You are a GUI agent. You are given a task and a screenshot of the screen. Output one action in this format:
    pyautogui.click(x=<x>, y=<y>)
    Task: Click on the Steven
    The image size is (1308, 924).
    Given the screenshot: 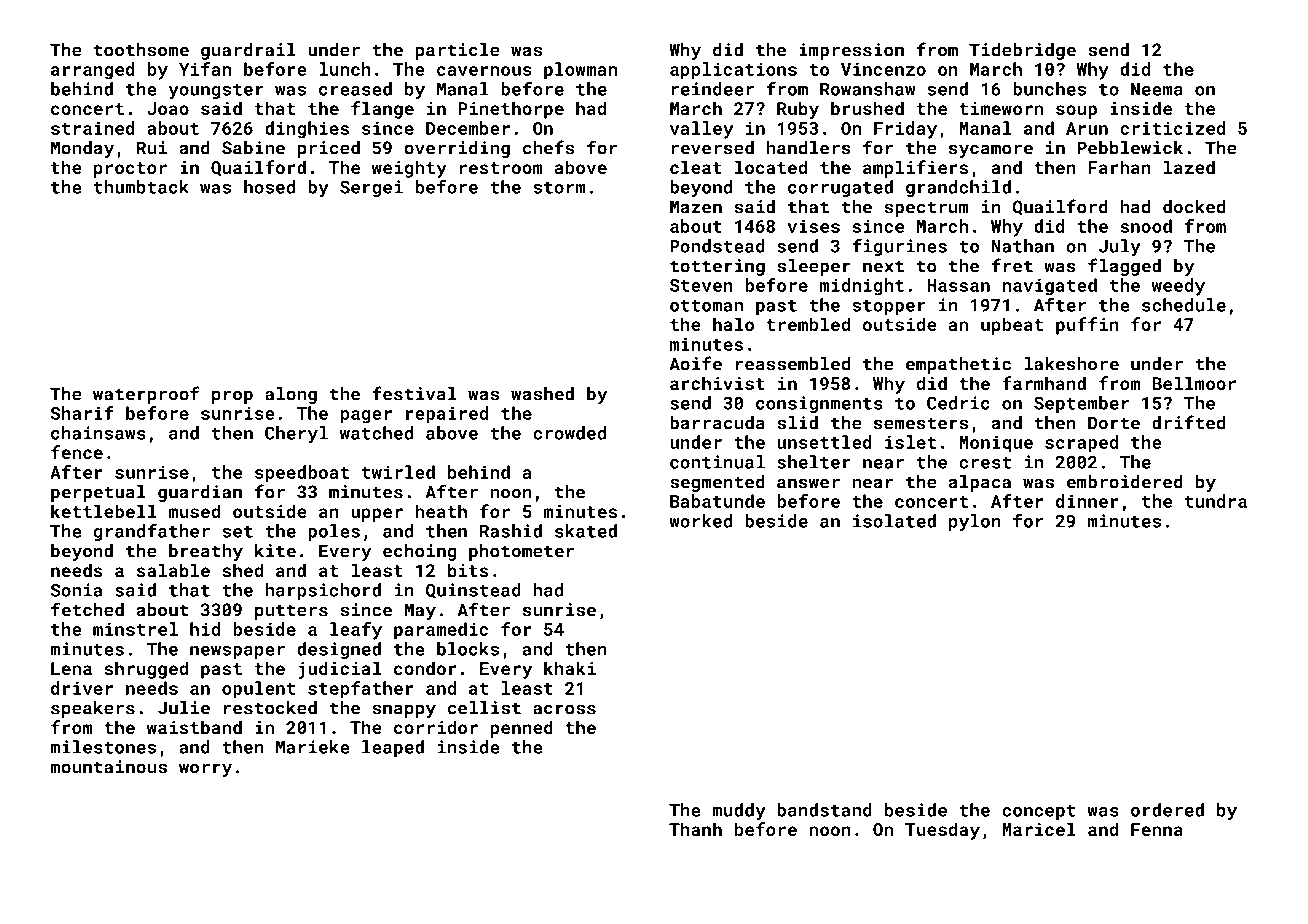 What is the action you would take?
    pyautogui.click(x=701, y=285)
